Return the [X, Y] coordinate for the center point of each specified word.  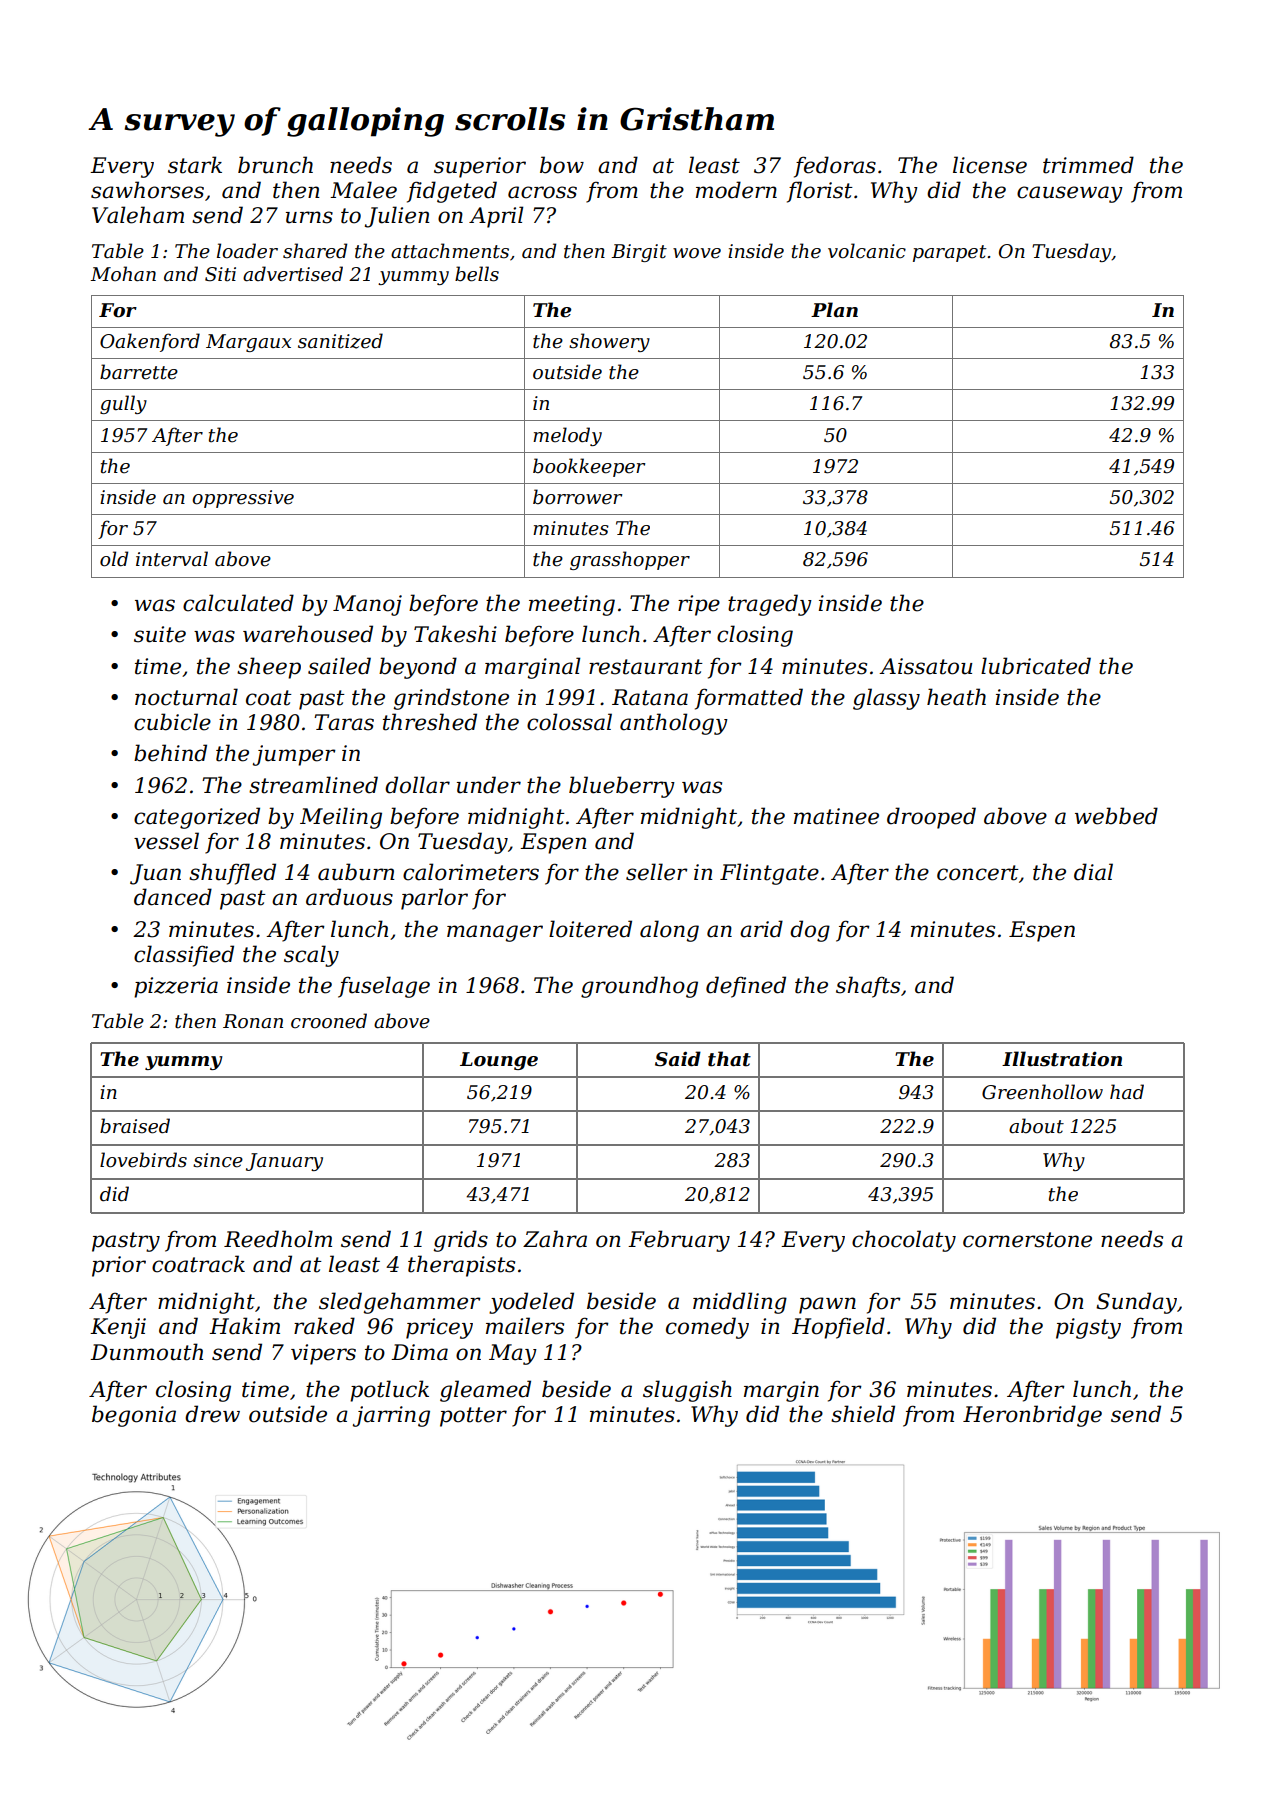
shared [315, 251]
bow [562, 165]
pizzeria [176, 987]
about [1036, 1126]
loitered [590, 929]
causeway [1070, 194]
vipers [323, 1354]
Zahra [555, 1239]
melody [567, 436]
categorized [197, 818]
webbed [1116, 816]
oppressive [243, 499]
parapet [949, 253]
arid [761, 929]
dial [1093, 872]
